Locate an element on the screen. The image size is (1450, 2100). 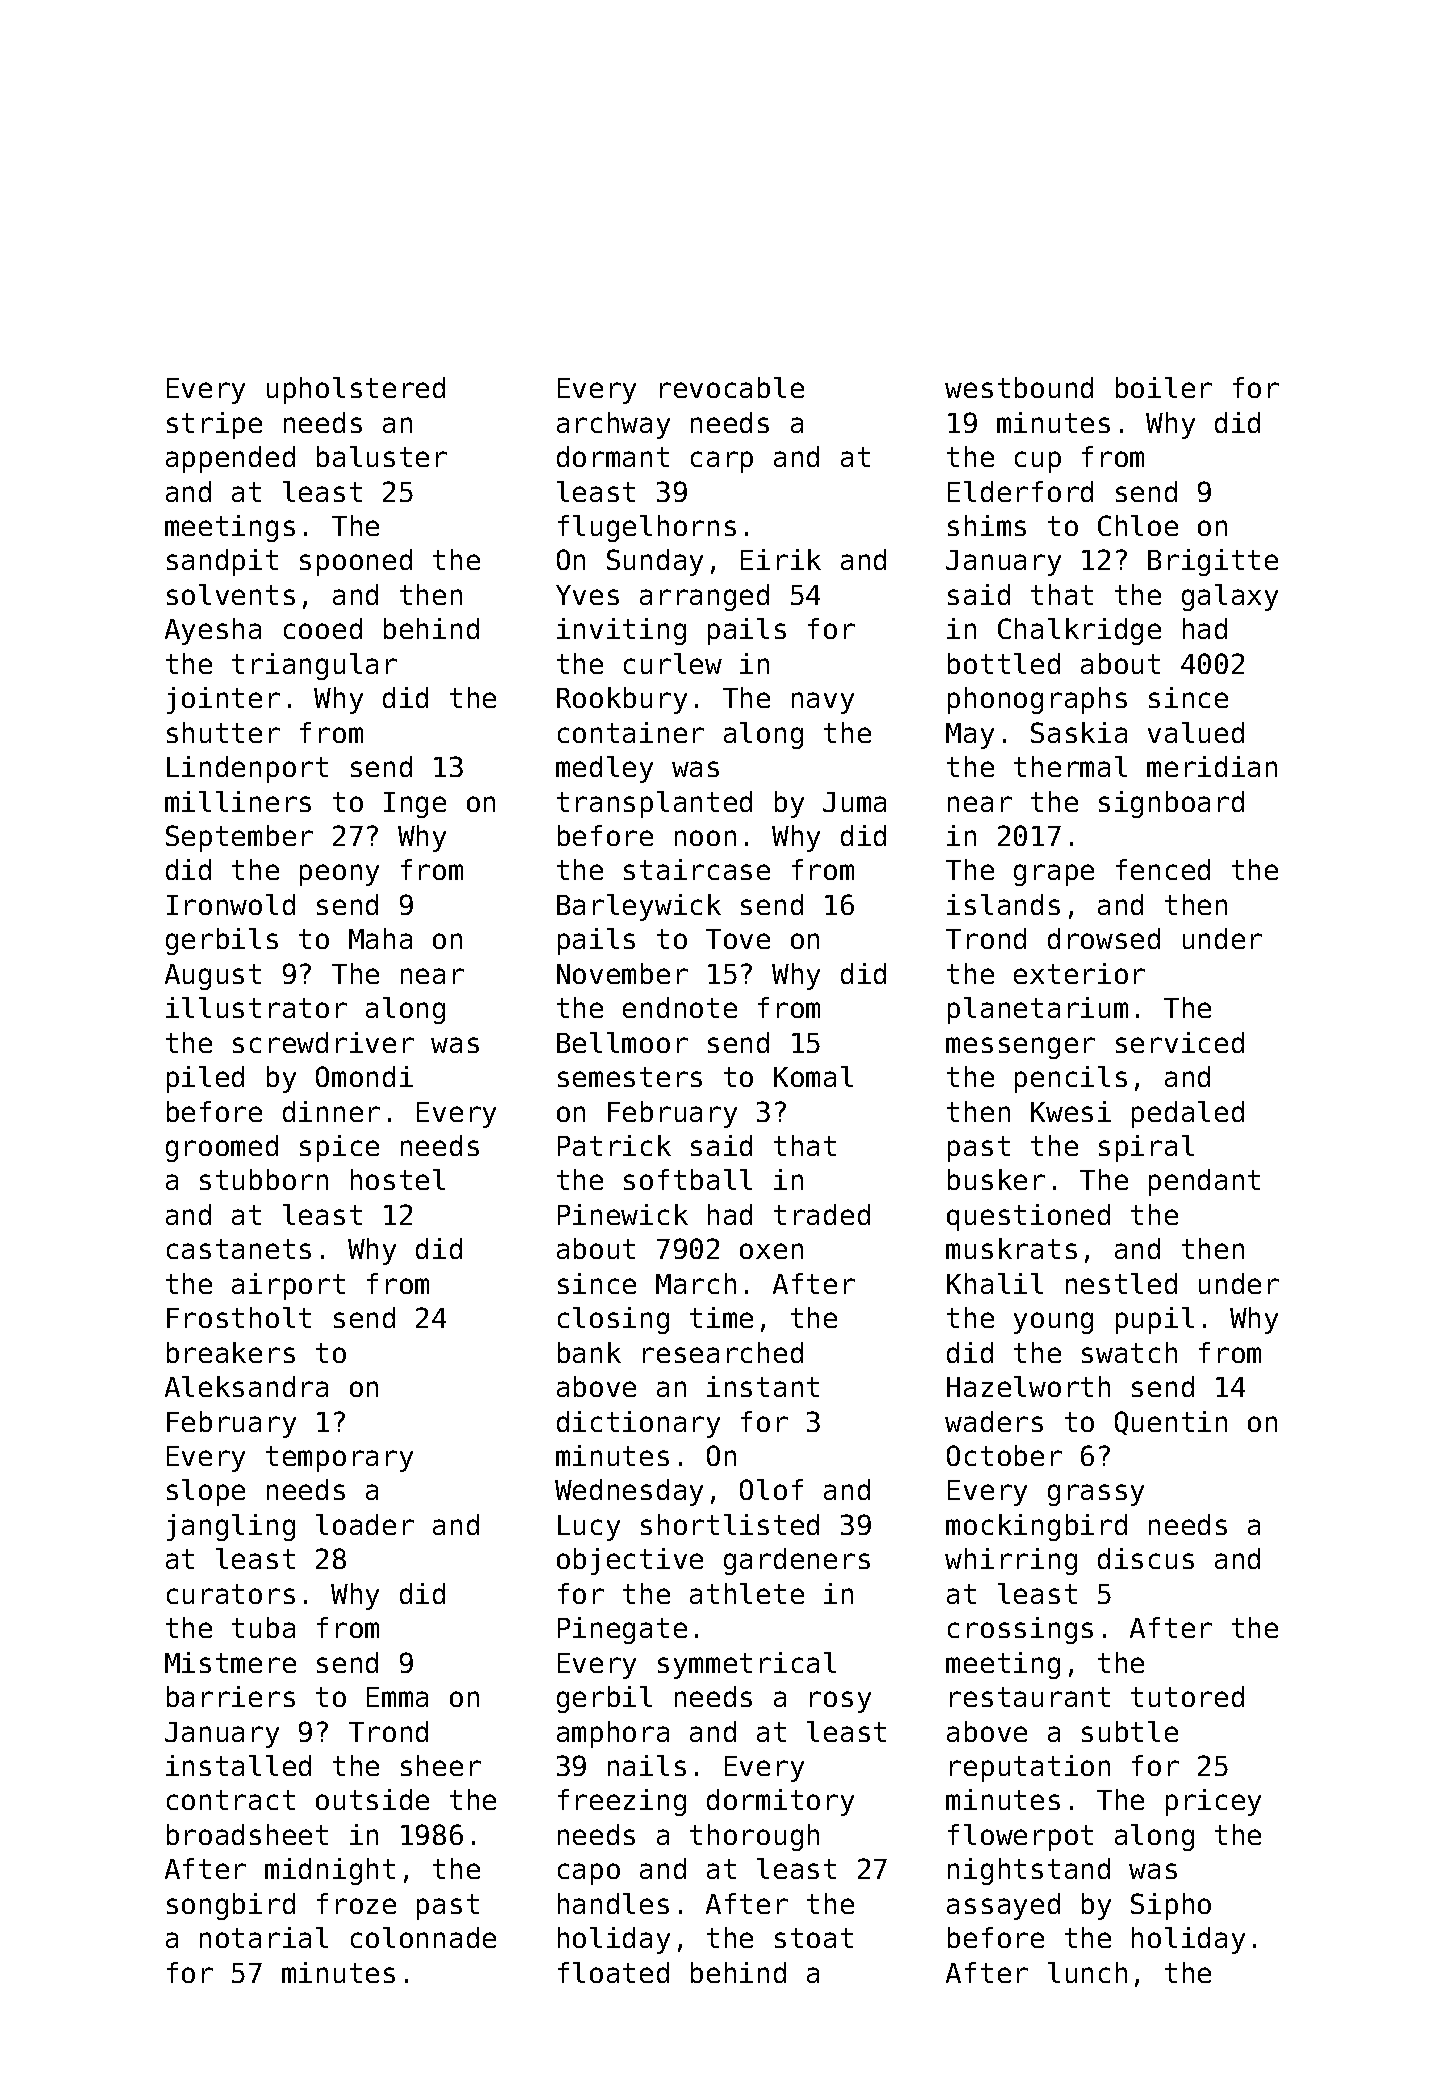
floated is located at coordinates (613, 1972).
